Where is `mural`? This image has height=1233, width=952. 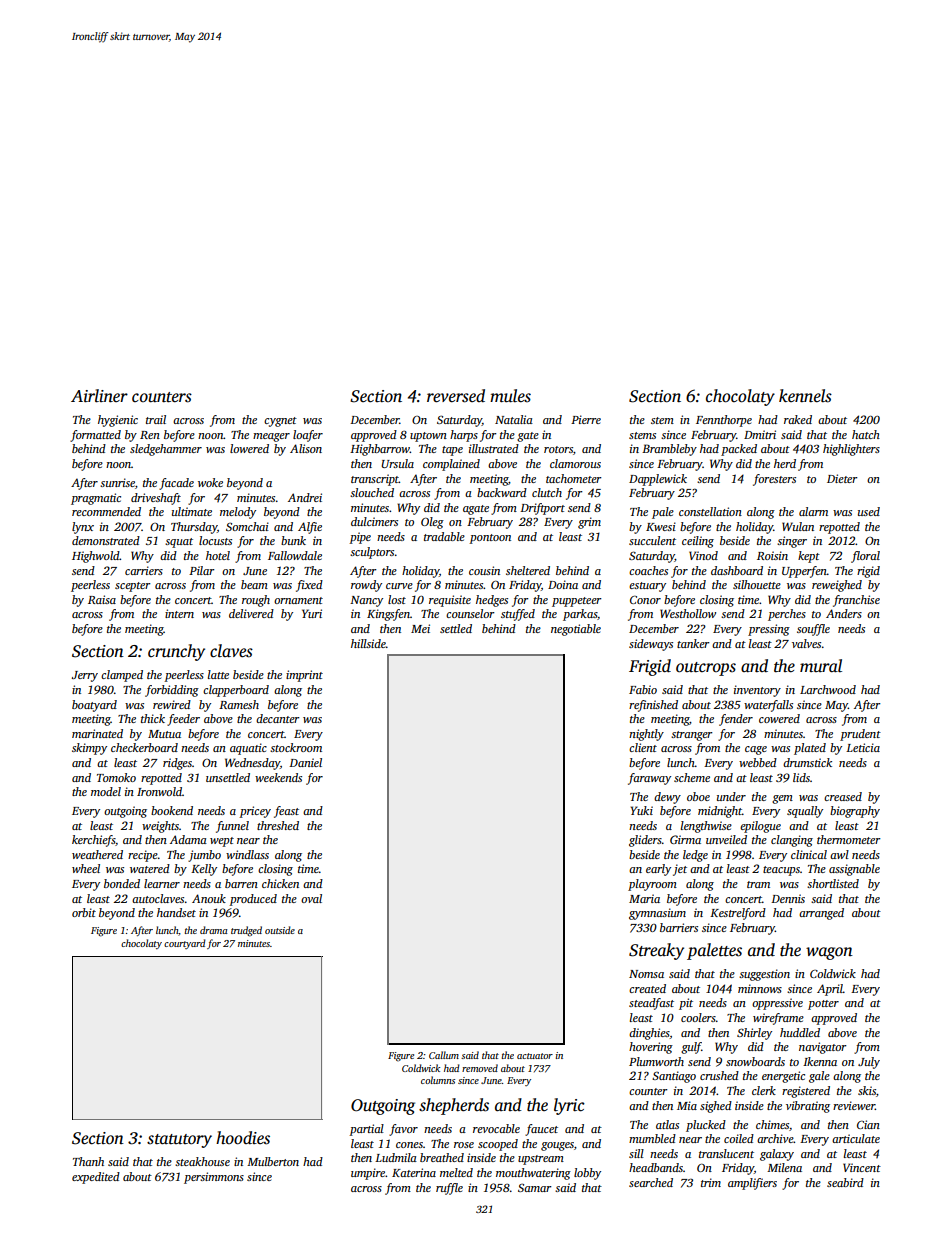
mural is located at coordinates (821, 666).
